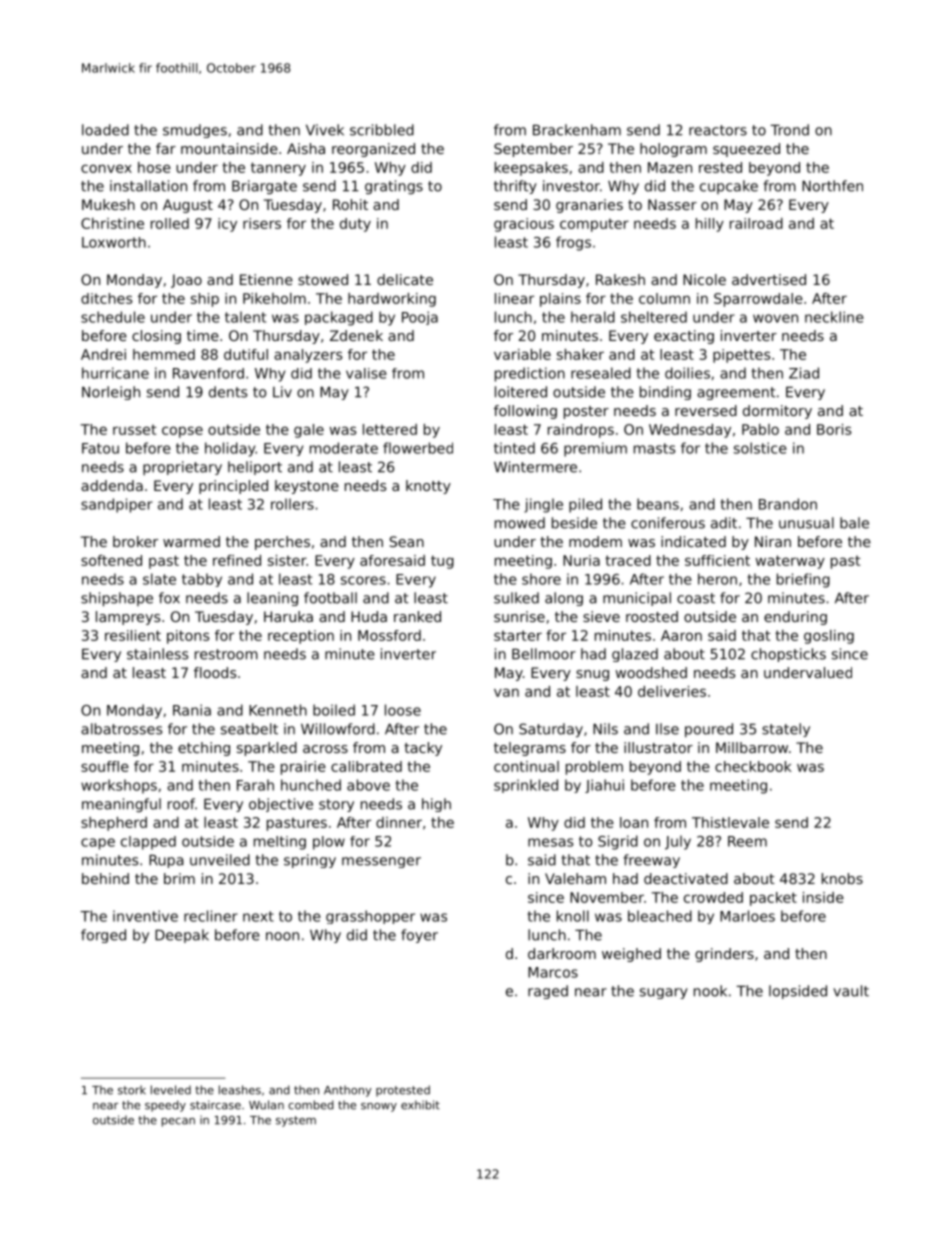 The height and width of the document is (1233, 952). Describe the element at coordinates (851, 991) in the document. I see `vault` at that location.
